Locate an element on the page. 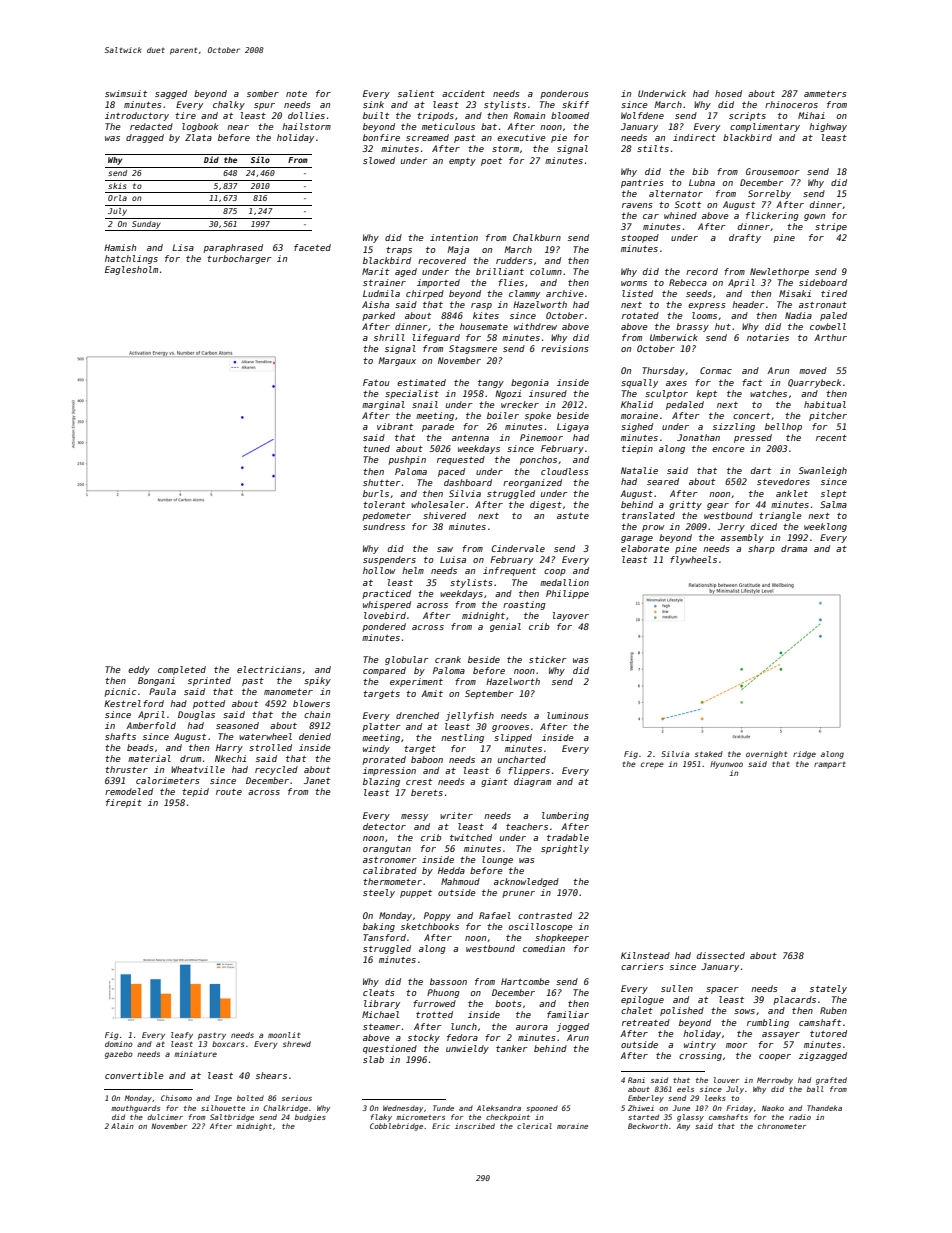 The image size is (952, 1233). intention is located at coordinates (454, 237).
